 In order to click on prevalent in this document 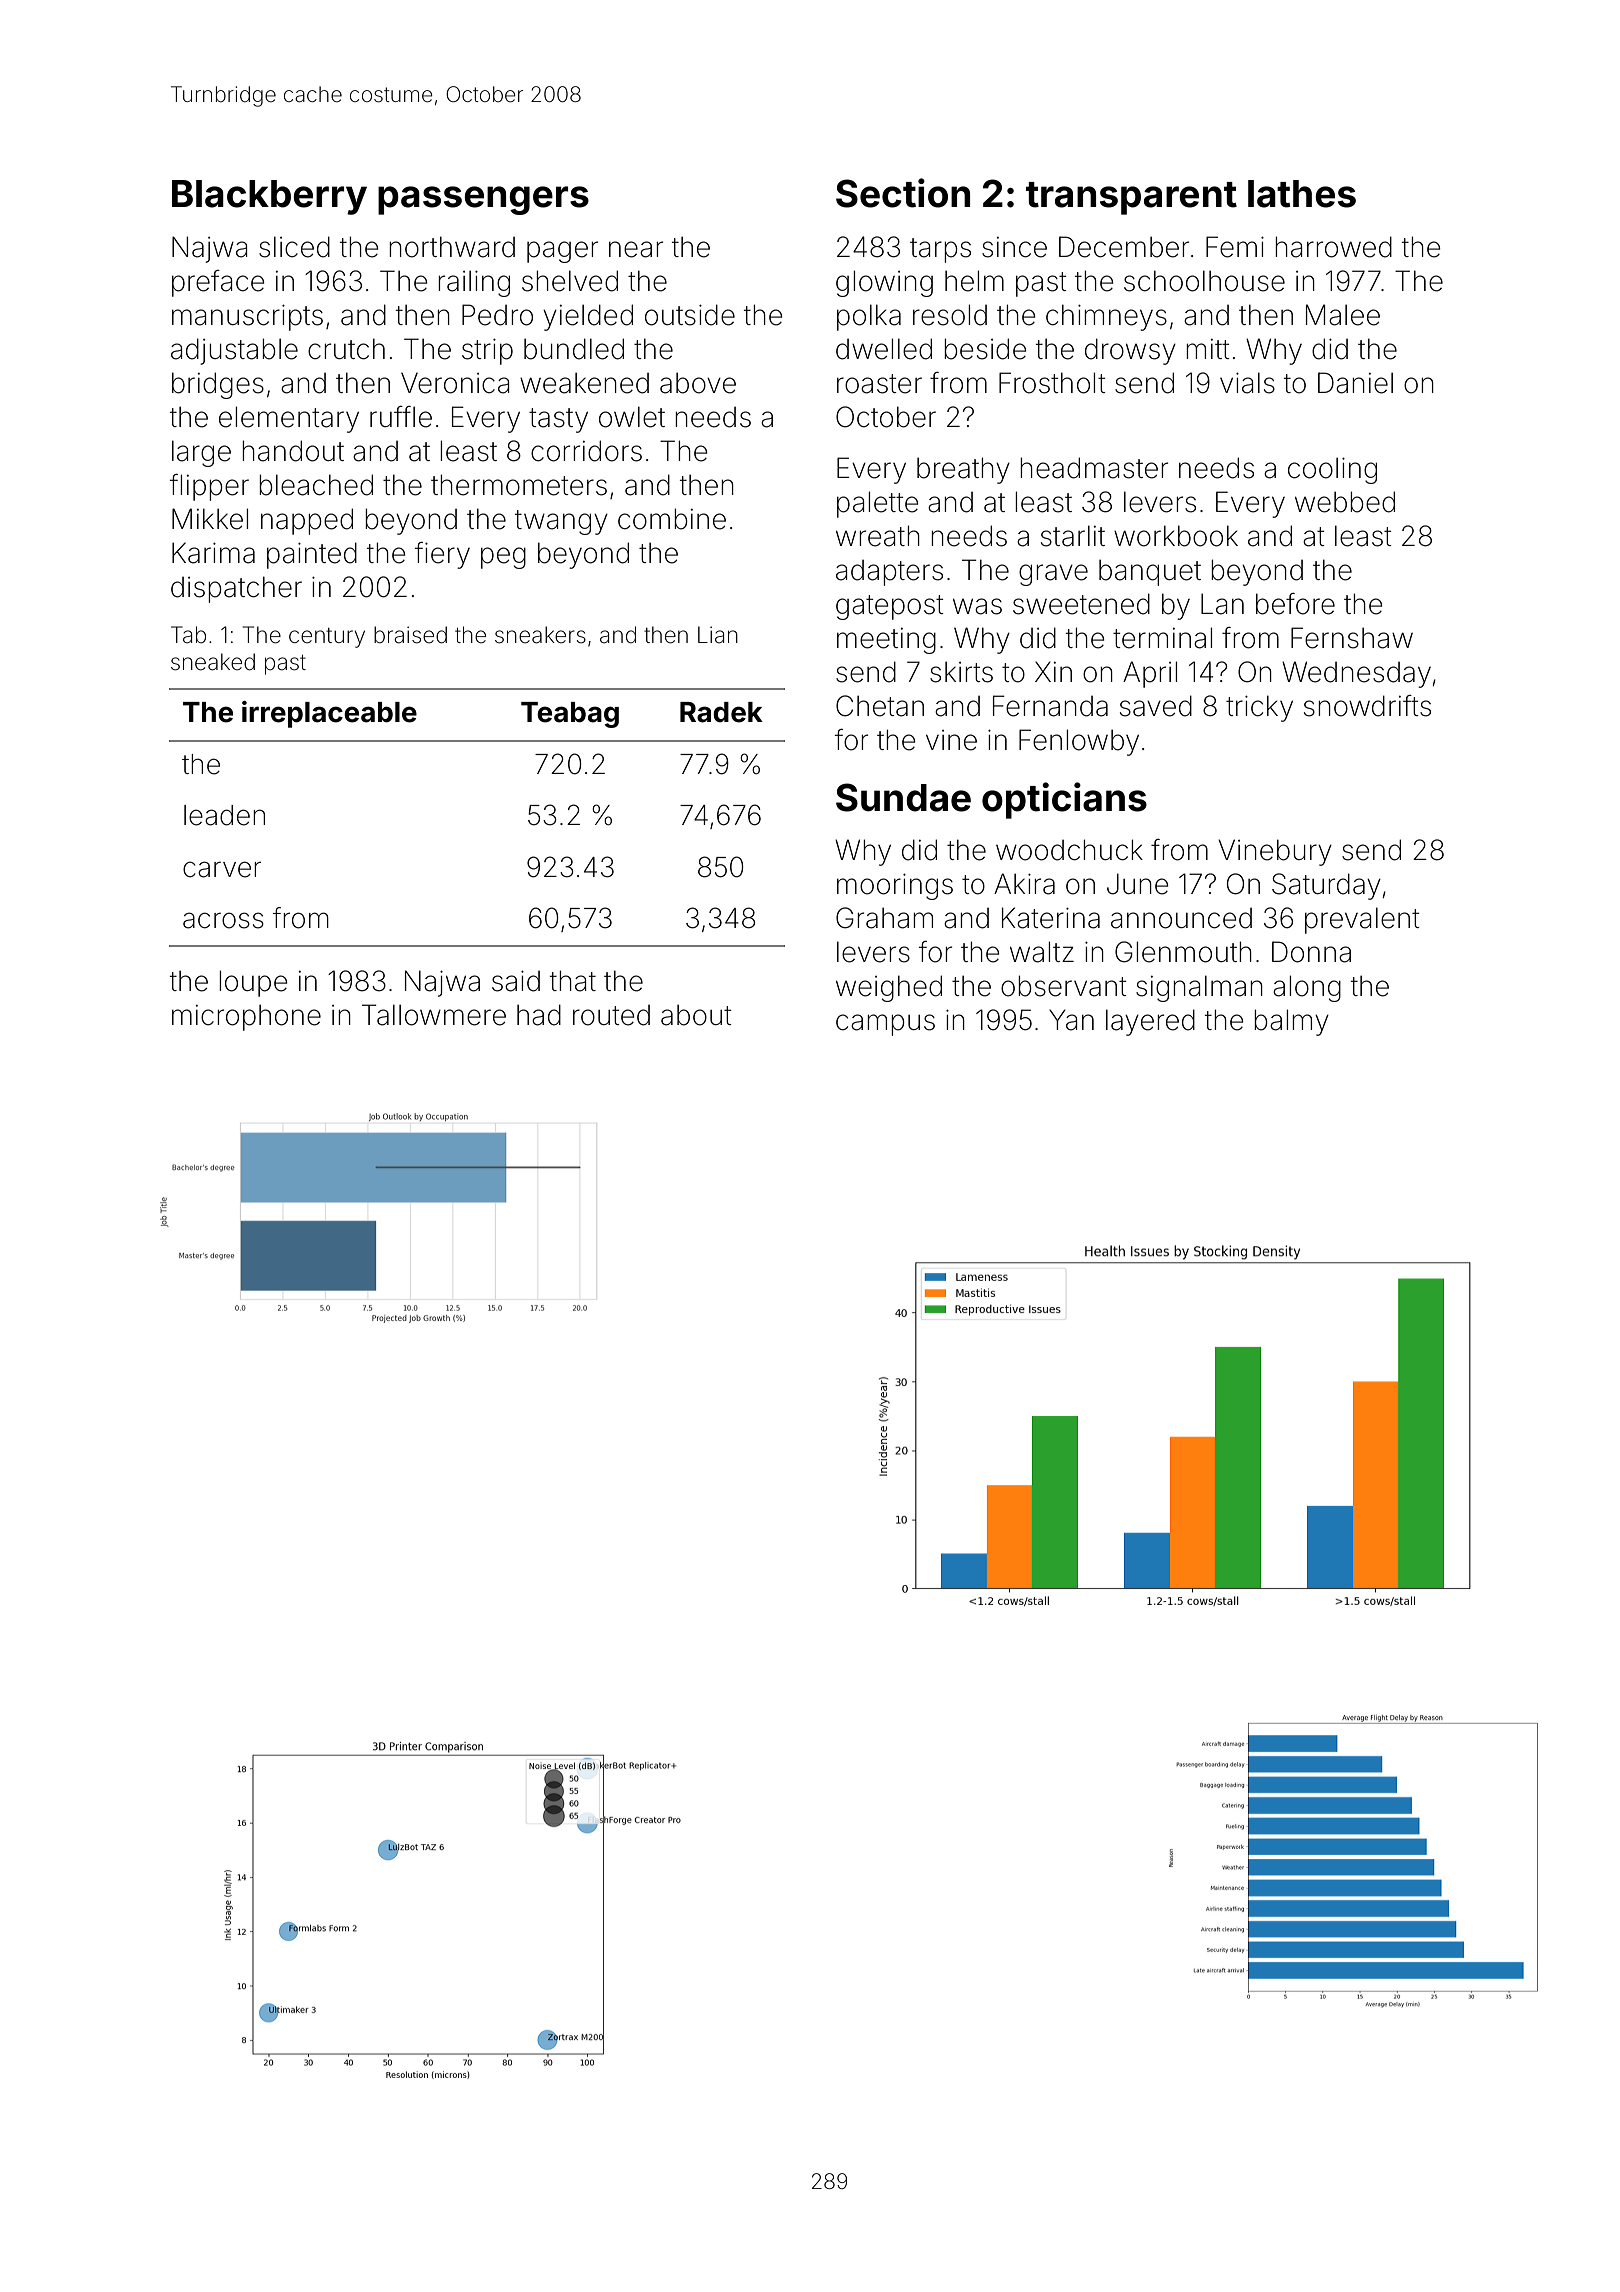, I will do `click(1362, 920)`.
